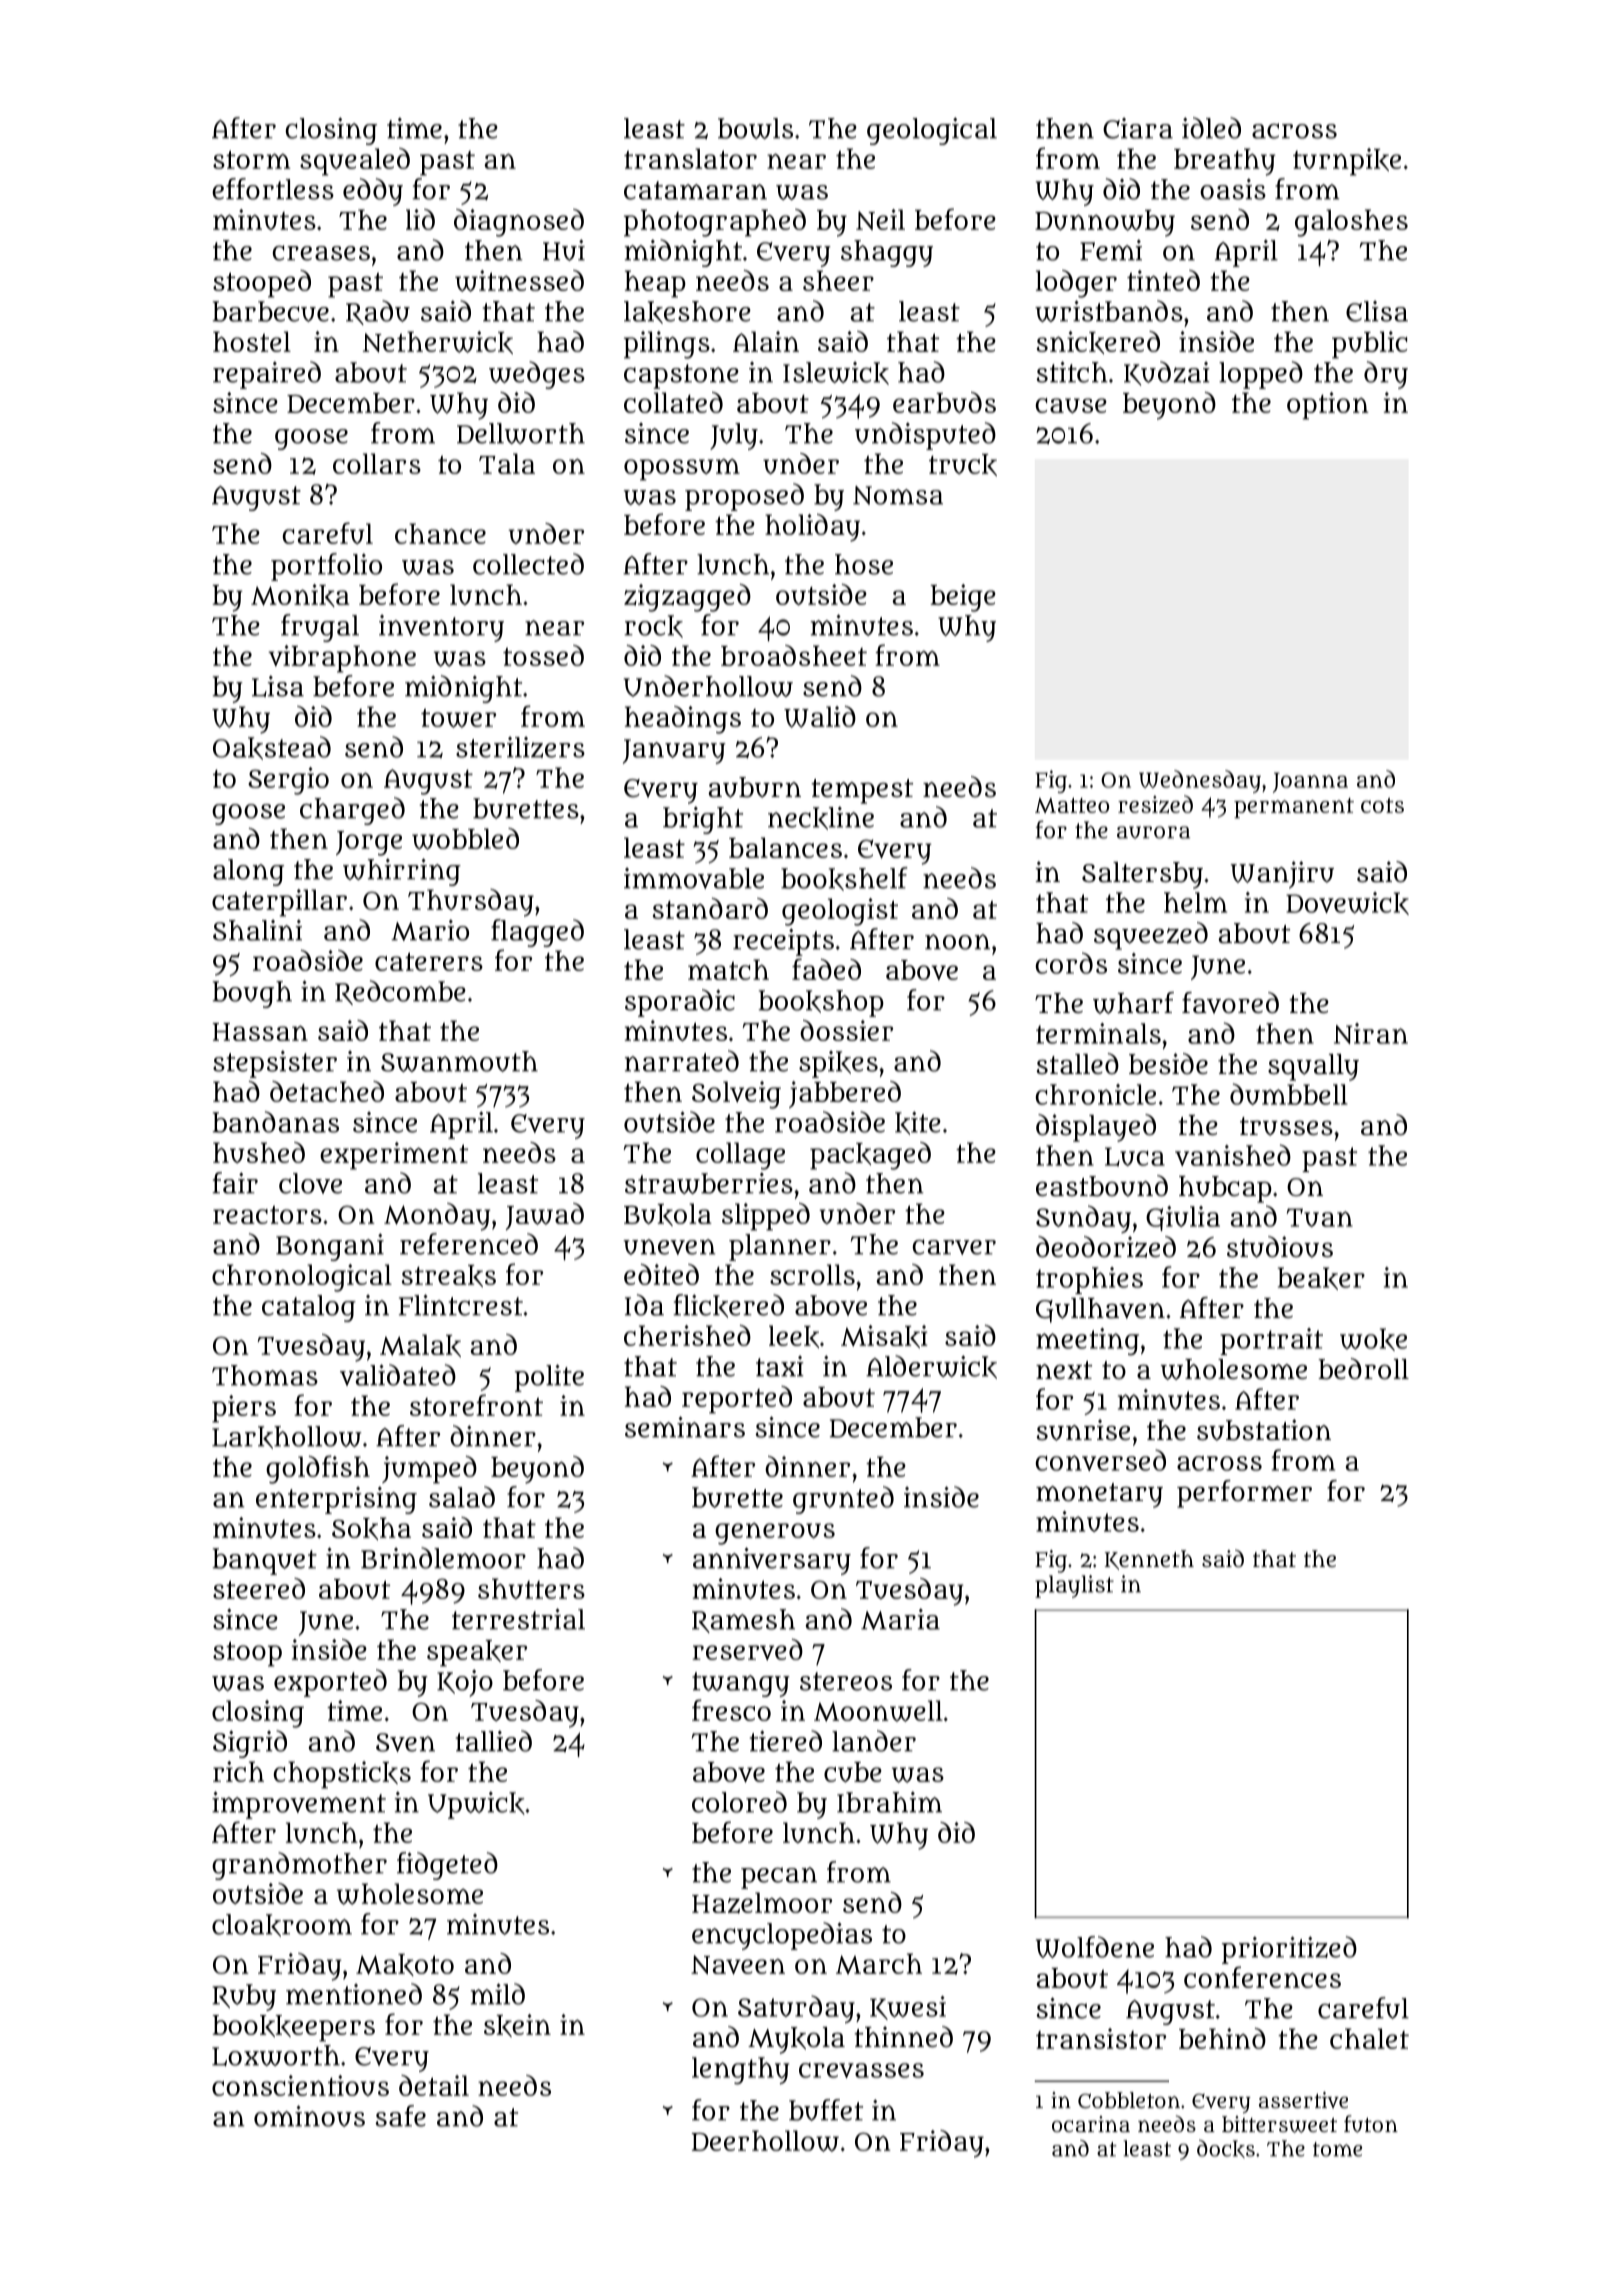  Describe the element at coordinates (459, 1061) in the screenshot. I see `Swanmouth` at that location.
